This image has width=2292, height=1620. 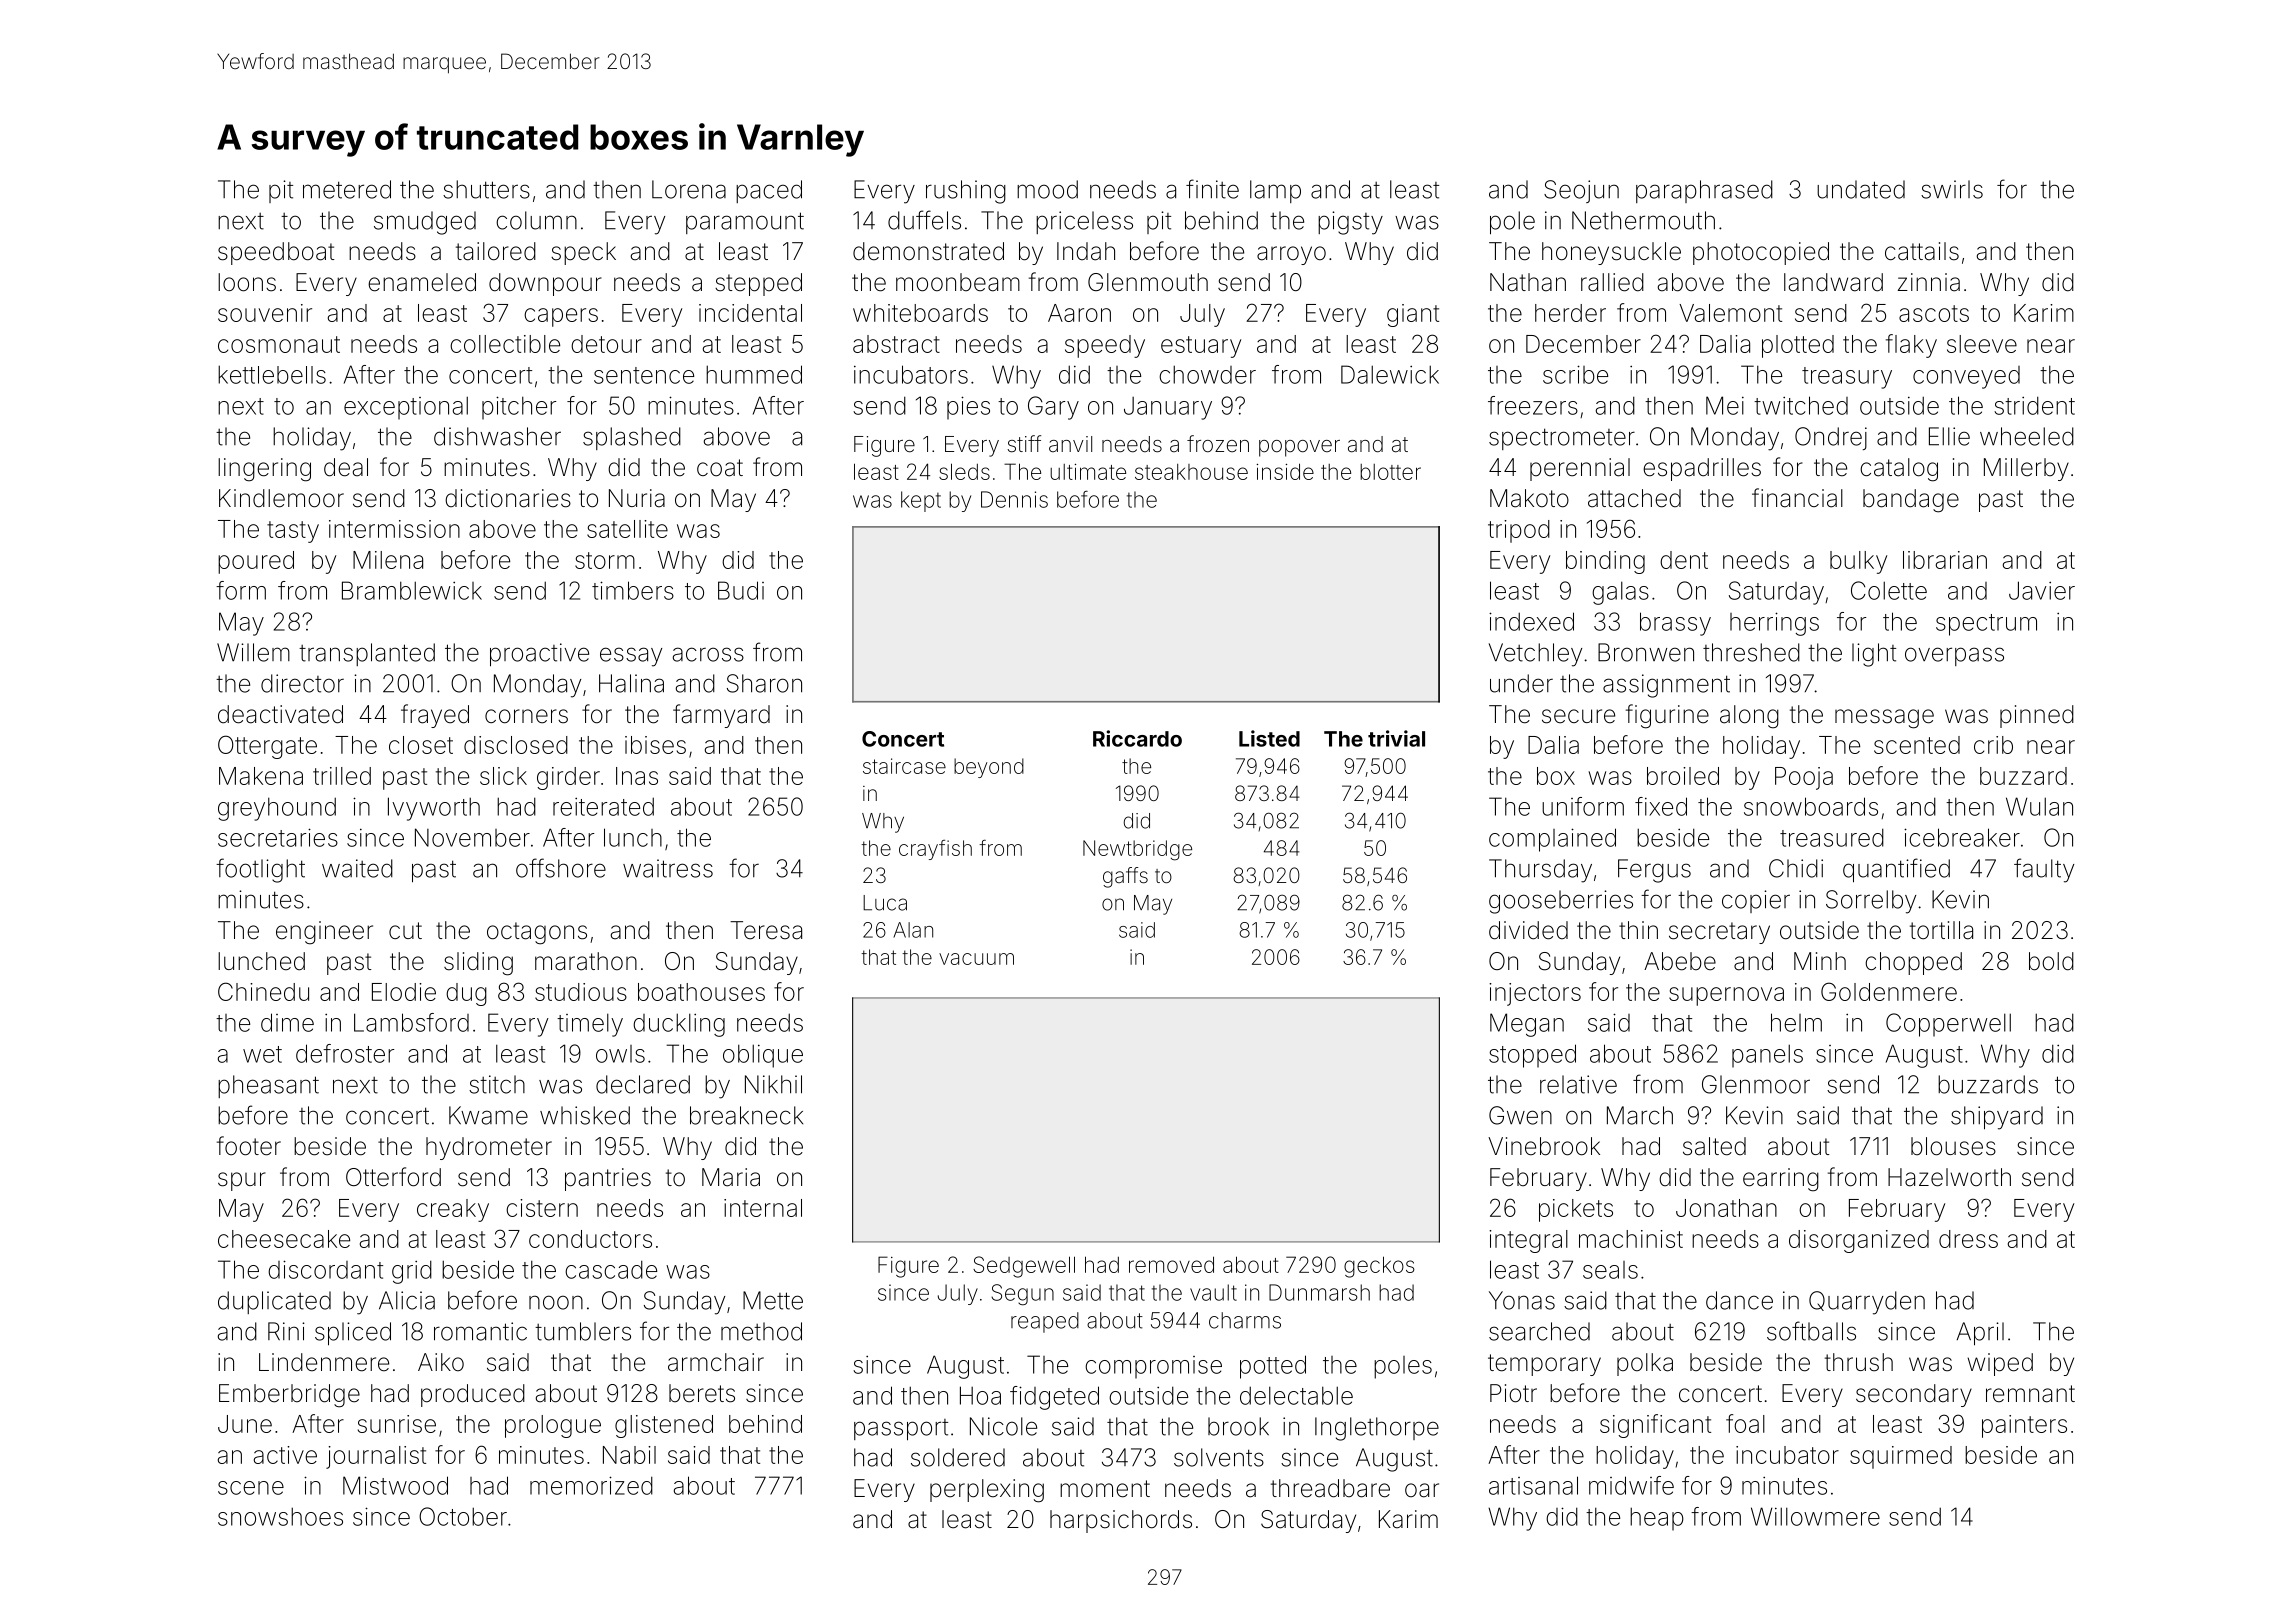 I want to click on collectible, so click(x=505, y=344).
